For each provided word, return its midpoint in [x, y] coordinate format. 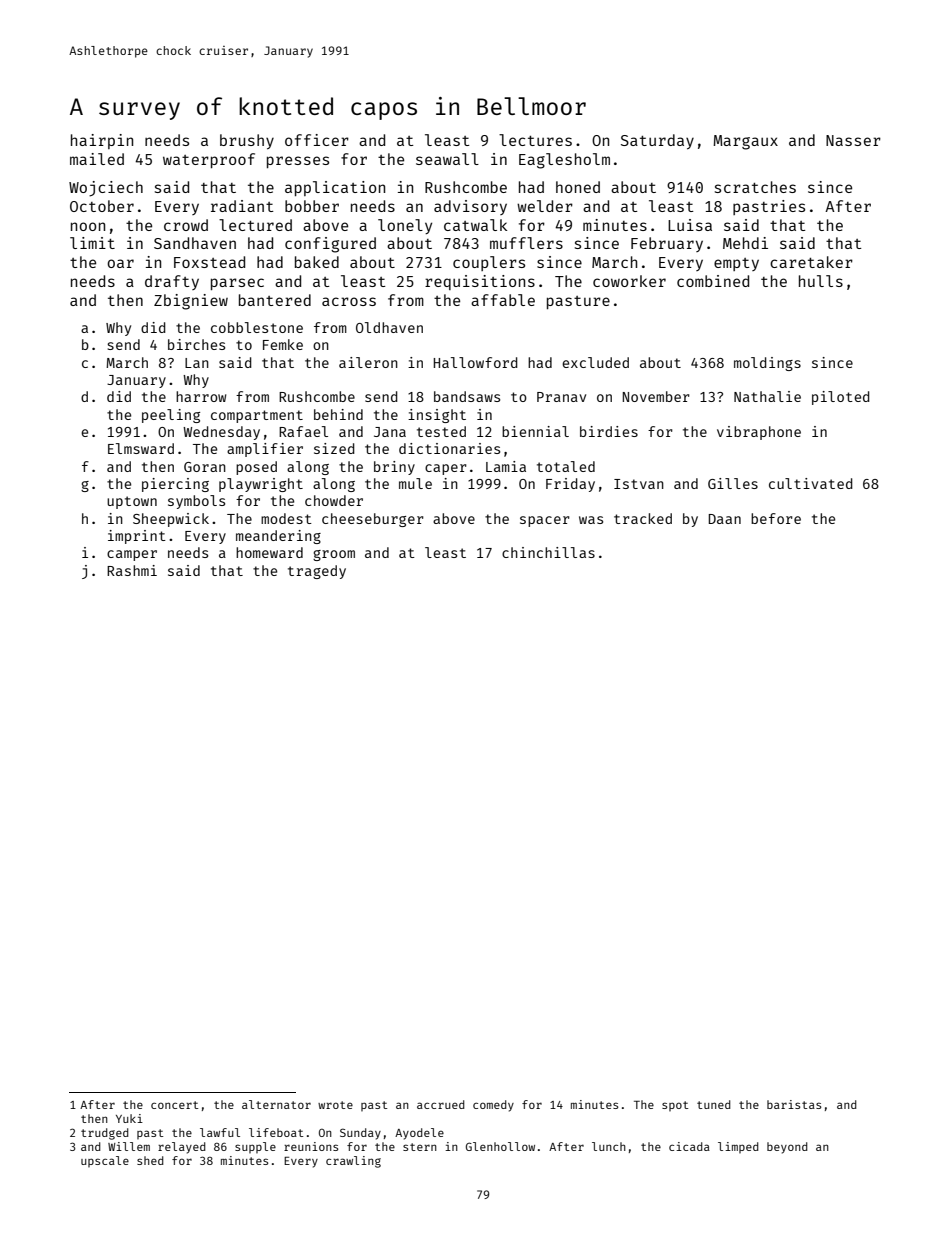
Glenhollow [500, 1146]
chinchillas [548, 552]
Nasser [853, 140]
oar [120, 263]
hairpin [102, 141]
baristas [794, 1104]
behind [338, 414]
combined [713, 281]
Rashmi [132, 570]
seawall [447, 159]
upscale [105, 1161]
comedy [493, 1106]
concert [174, 1105]
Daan [725, 519]
